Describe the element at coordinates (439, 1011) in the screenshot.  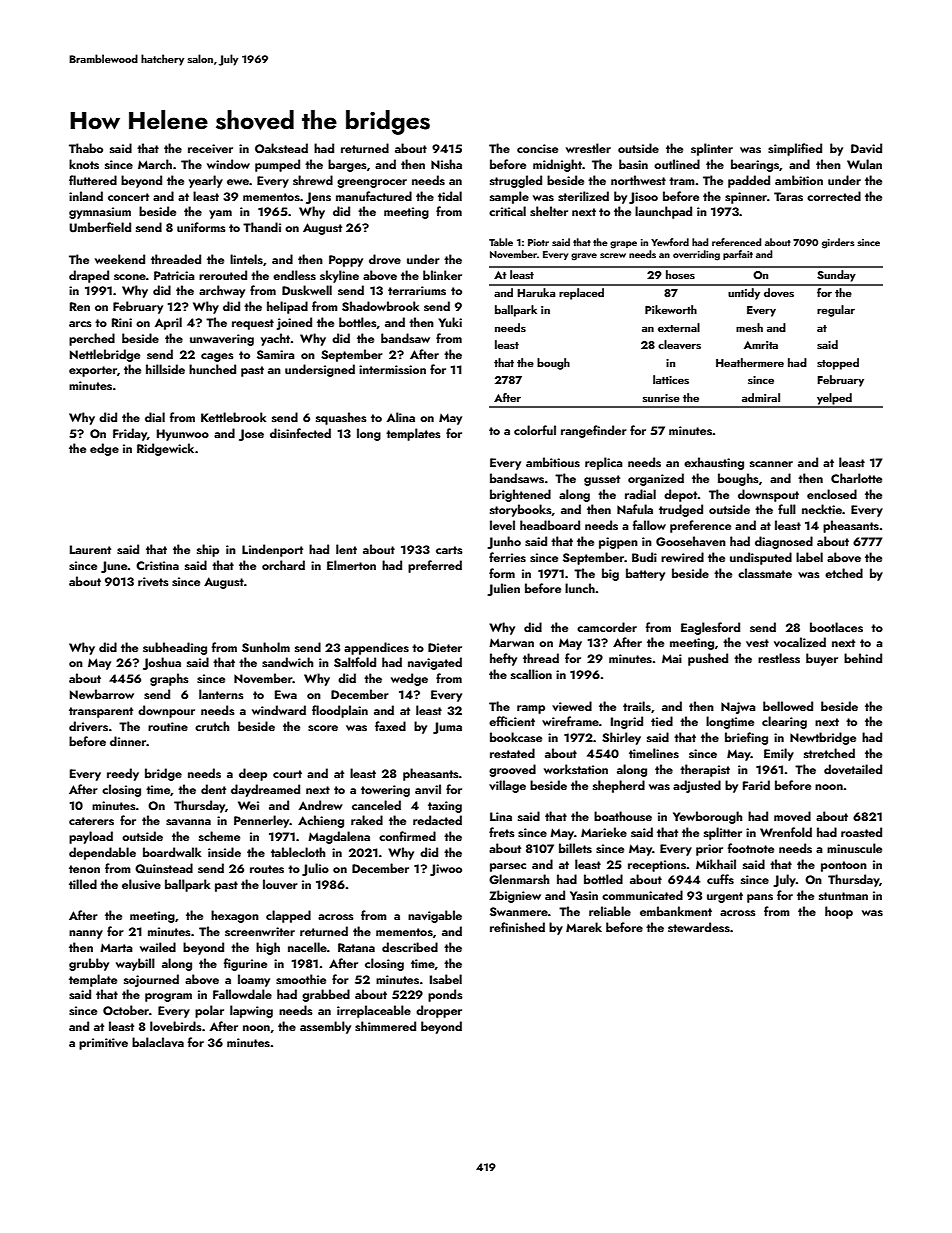
I see `dropper` at that location.
